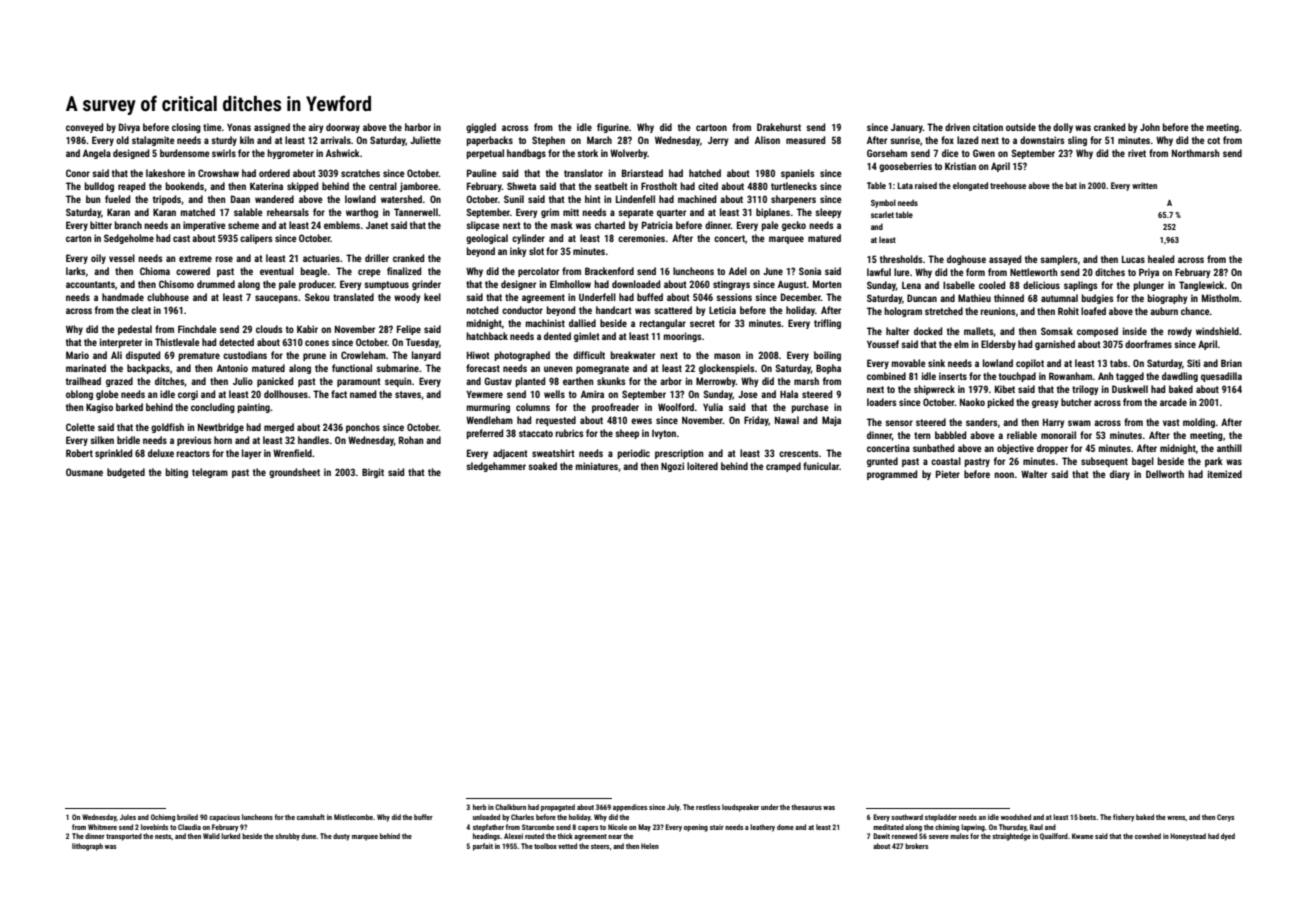 Image resolution: width=1308 pixels, height=924 pixels. I want to click on July, so click(673, 808).
